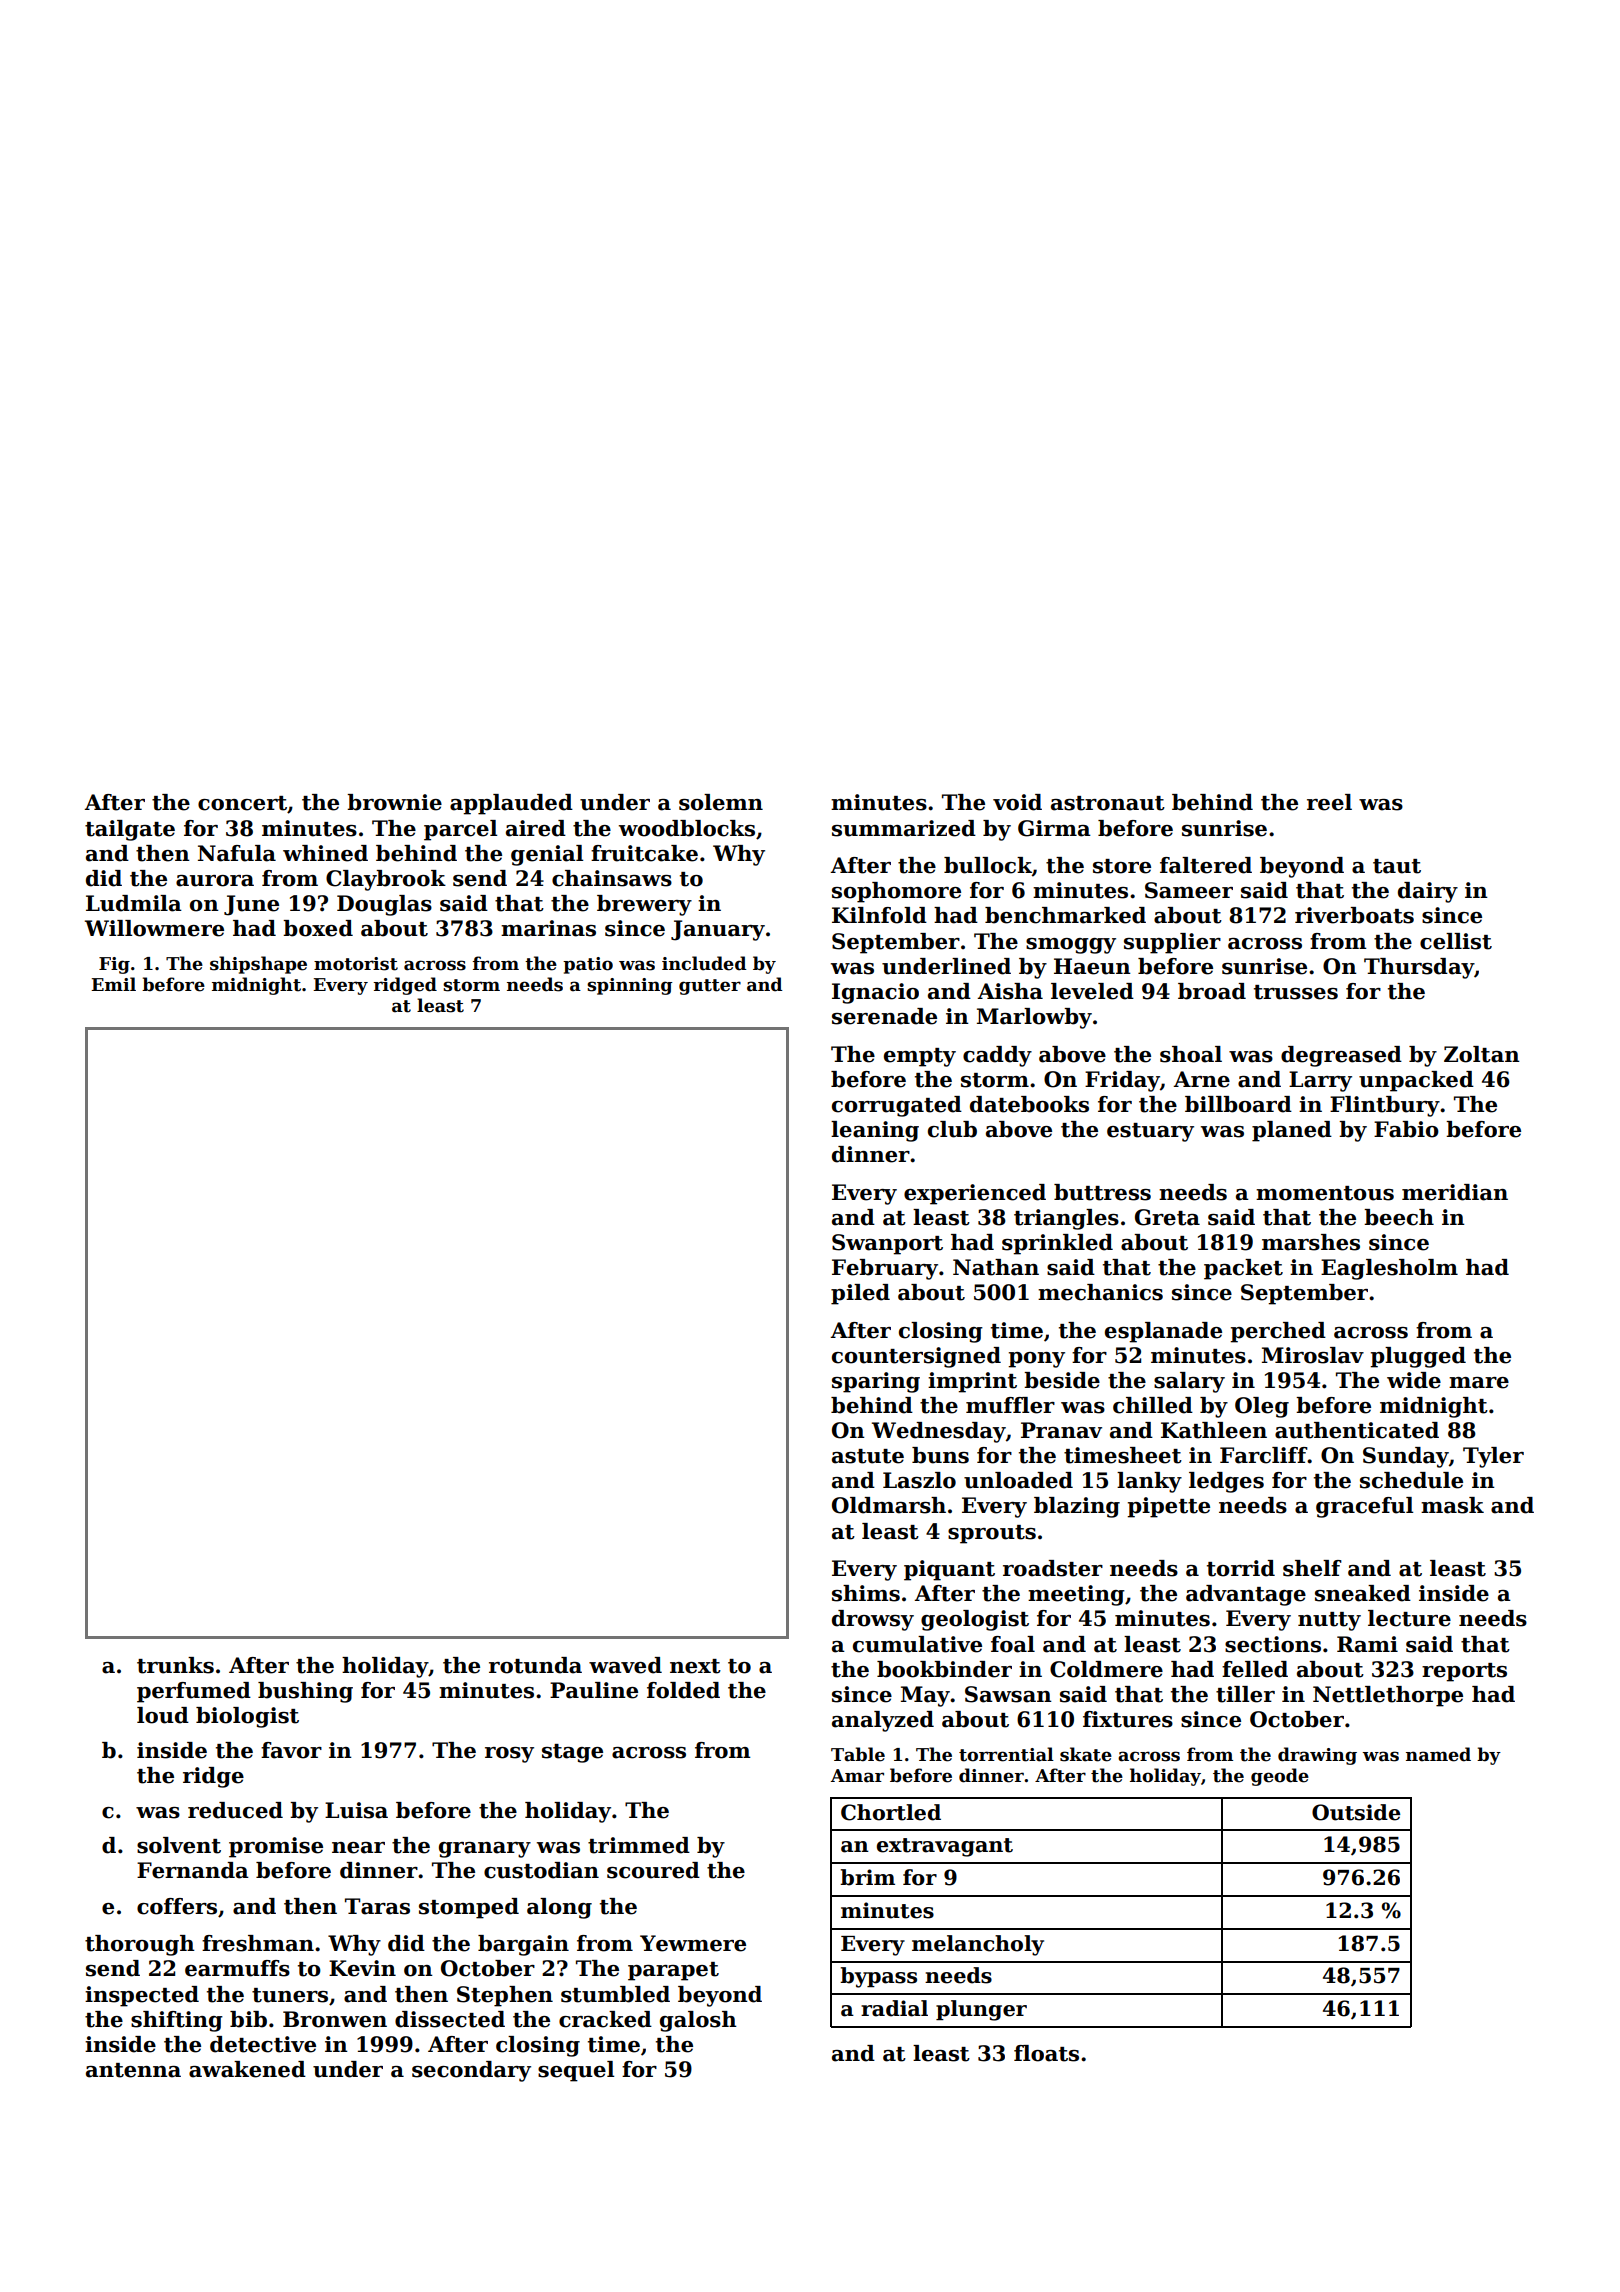 The width and height of the screenshot is (1620, 2292). What do you see at coordinates (1356, 1812) in the screenshot?
I see `Outside` at bounding box center [1356, 1812].
